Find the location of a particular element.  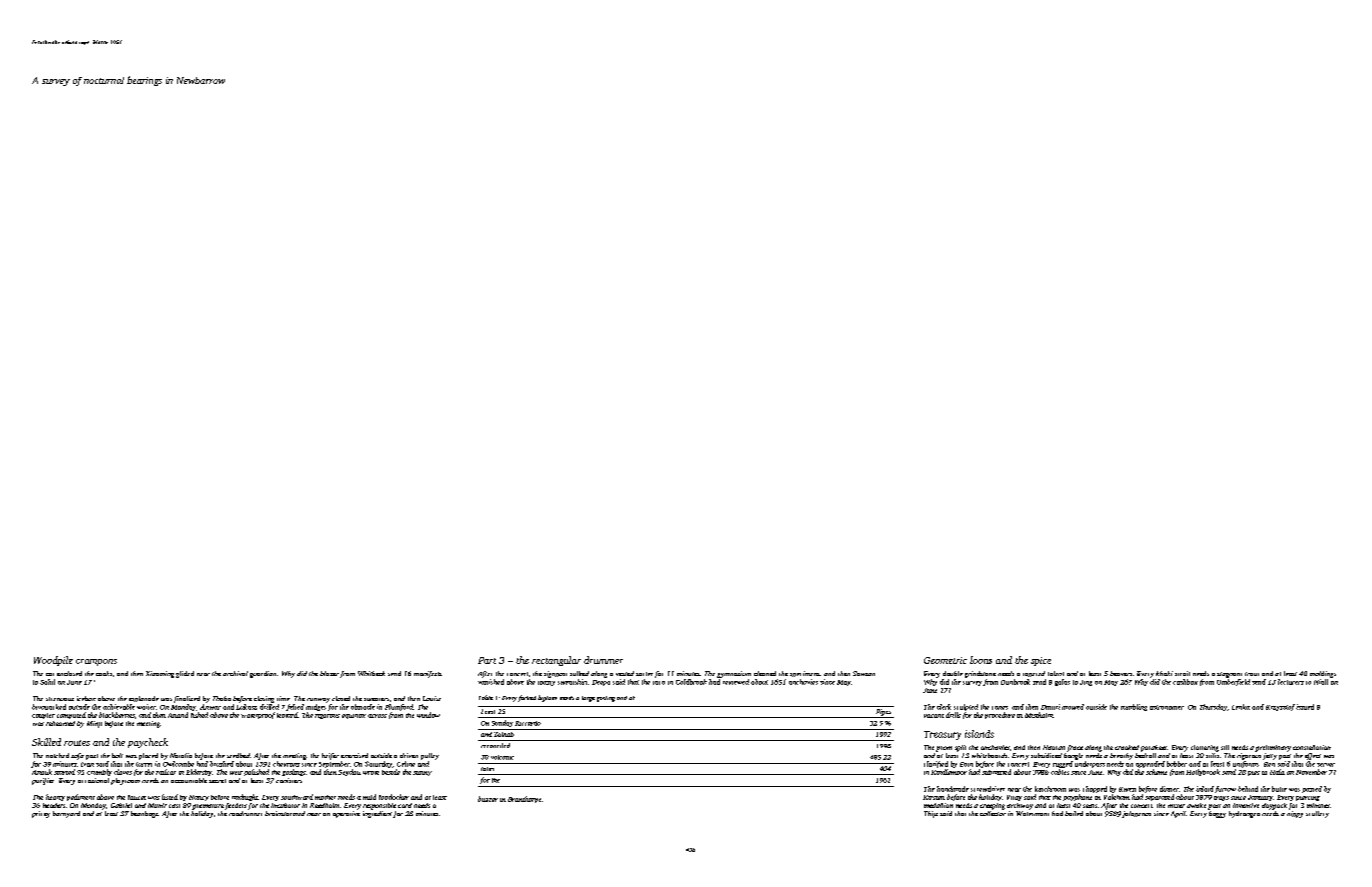

forked is located at coordinates (527, 698).
